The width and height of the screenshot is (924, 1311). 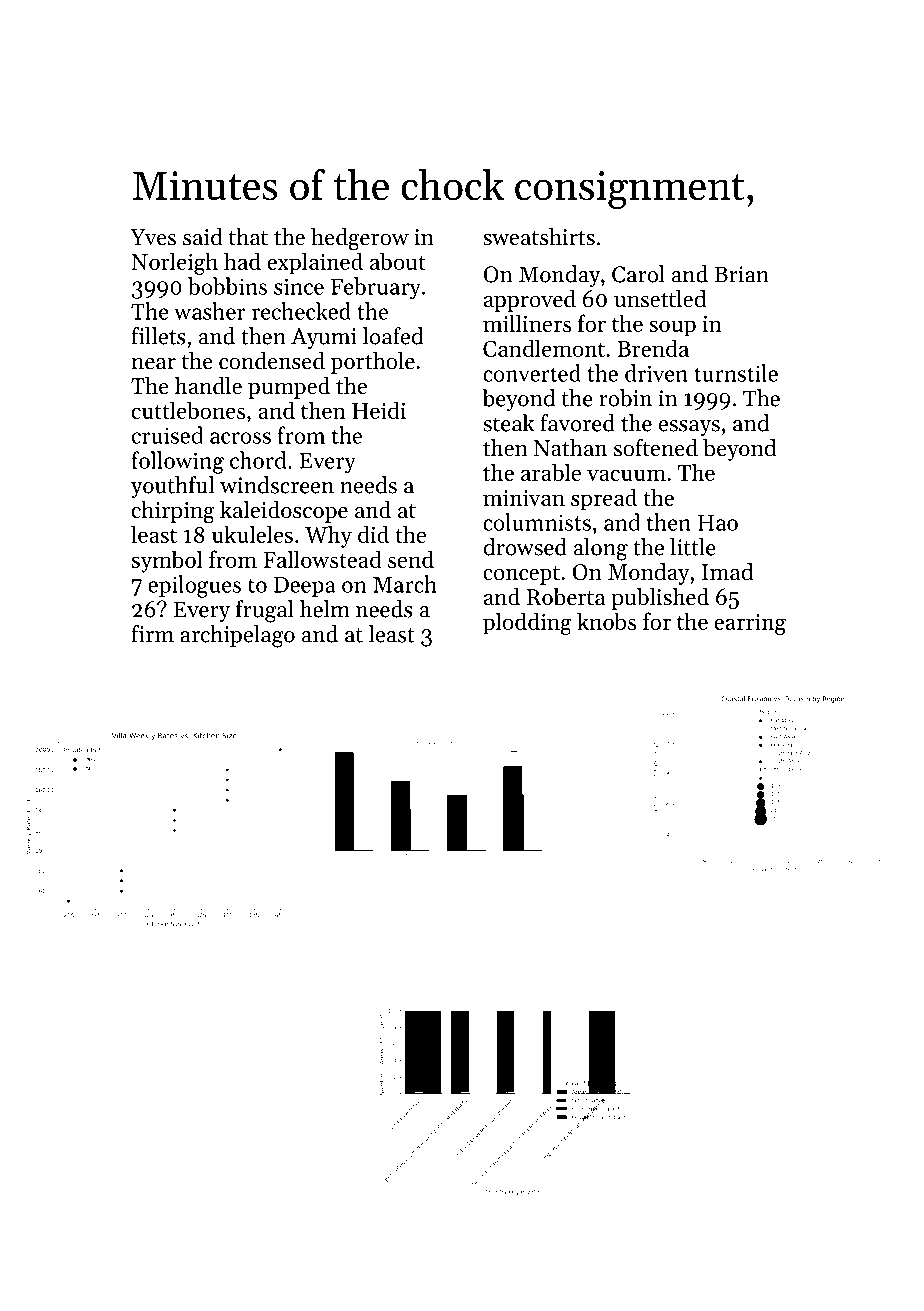 What do you see at coordinates (167, 561) in the screenshot?
I see `symbol` at bounding box center [167, 561].
